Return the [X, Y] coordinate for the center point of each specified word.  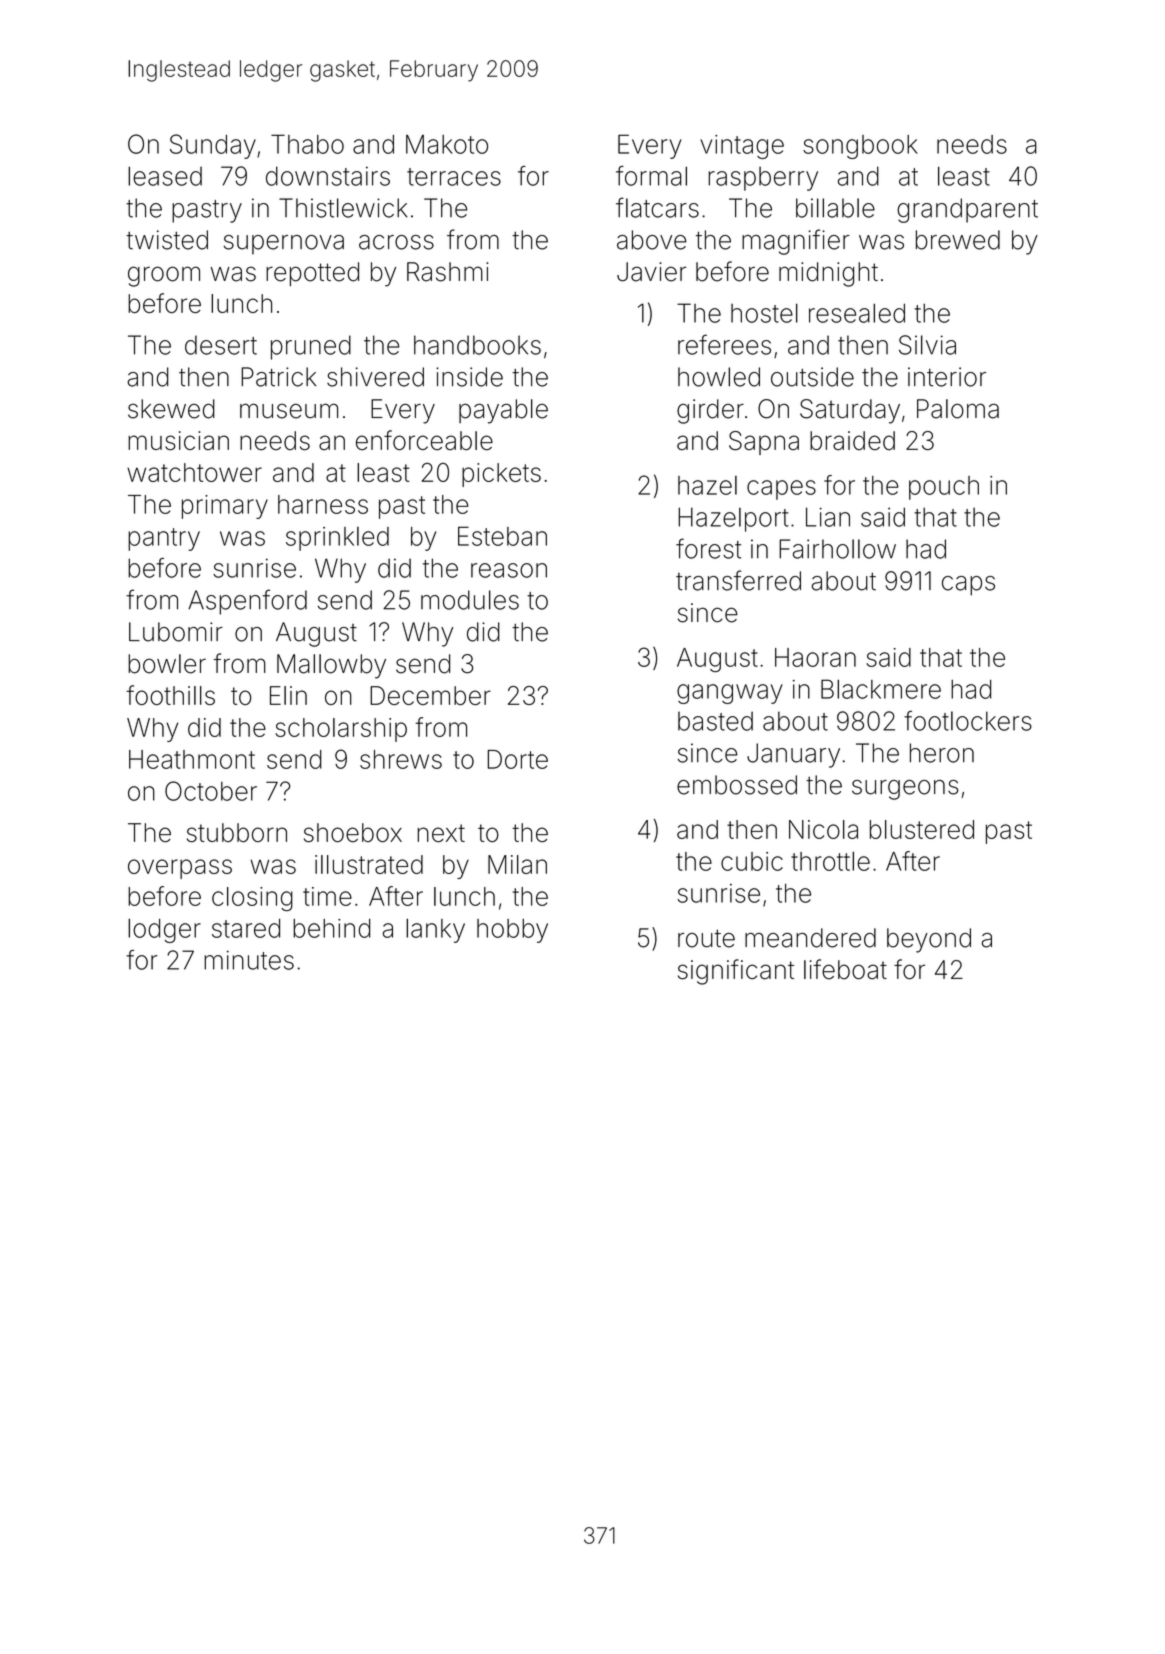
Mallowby [331, 666]
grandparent [967, 210]
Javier [651, 272]
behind [331, 928]
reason [509, 570]
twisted [167, 240]
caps [968, 586]
